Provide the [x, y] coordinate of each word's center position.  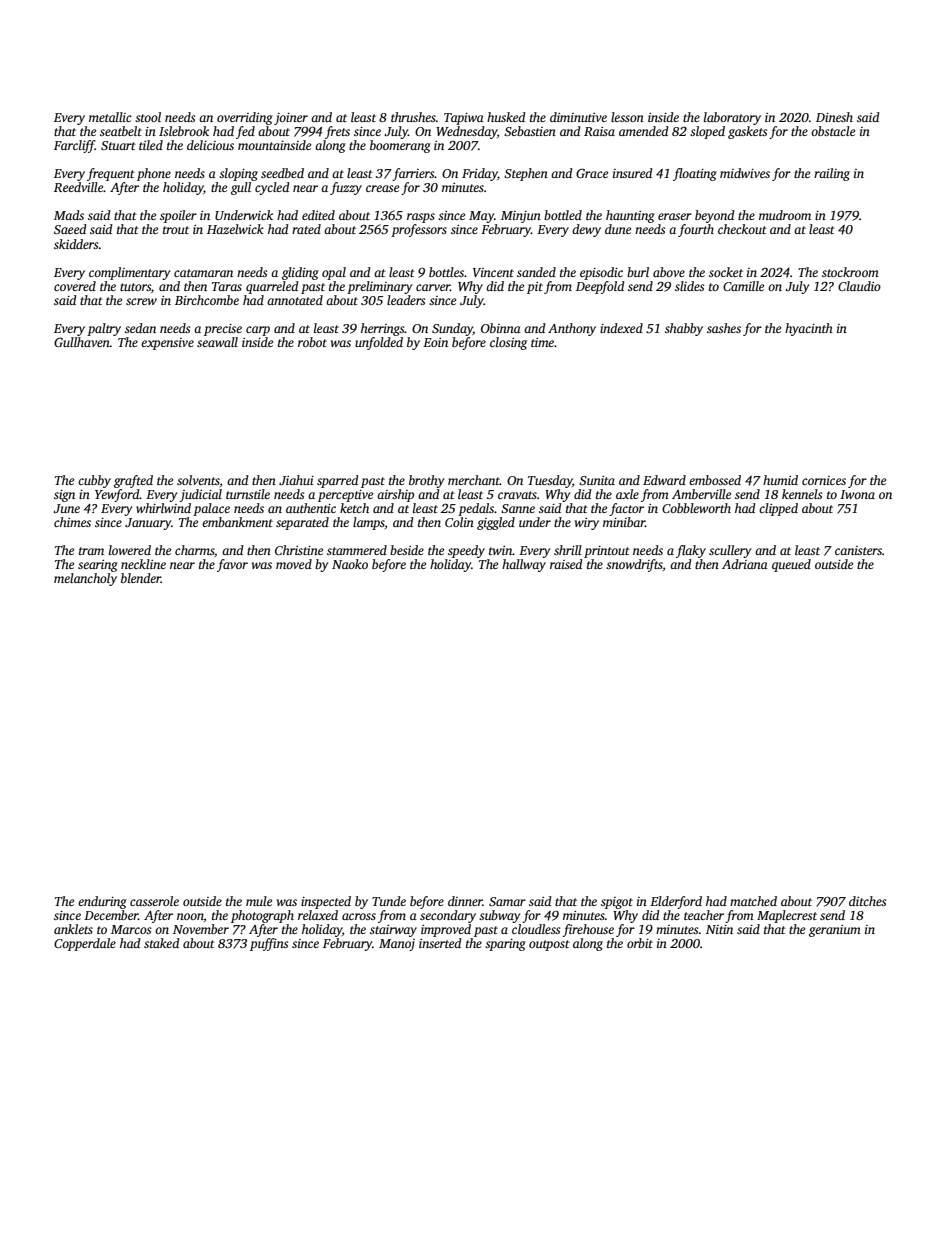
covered [75, 286]
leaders [406, 300]
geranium [835, 931]
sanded [536, 272]
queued [791, 565]
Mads [69, 215]
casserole [154, 901]
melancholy [85, 579]
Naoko [350, 564]
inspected [326, 902]
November [201, 929]
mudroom [785, 215]
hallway [524, 565]
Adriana [745, 564]
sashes [724, 328]
